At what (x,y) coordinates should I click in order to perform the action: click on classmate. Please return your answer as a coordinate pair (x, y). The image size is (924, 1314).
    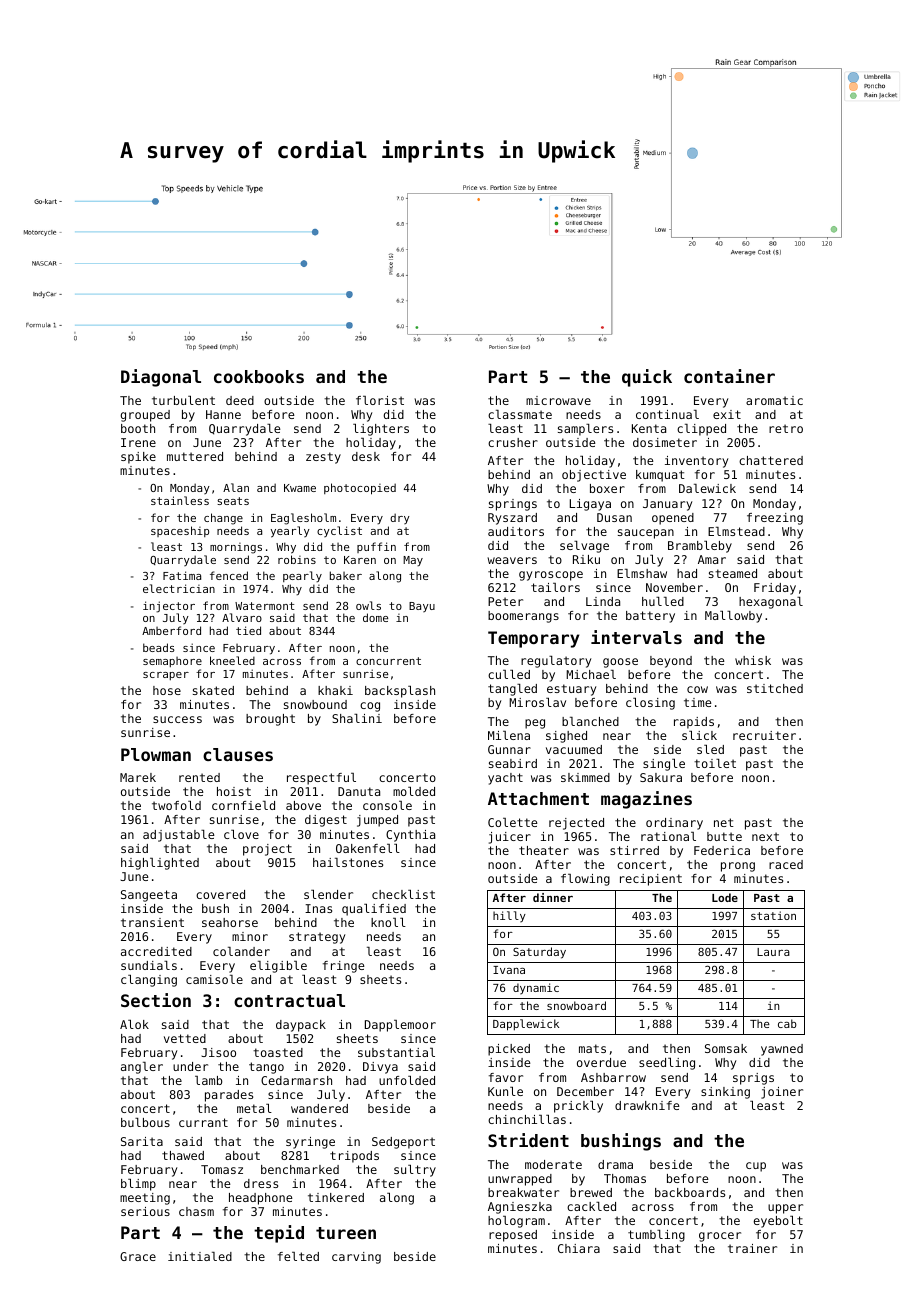
    Looking at the image, I should click on (520, 414).
